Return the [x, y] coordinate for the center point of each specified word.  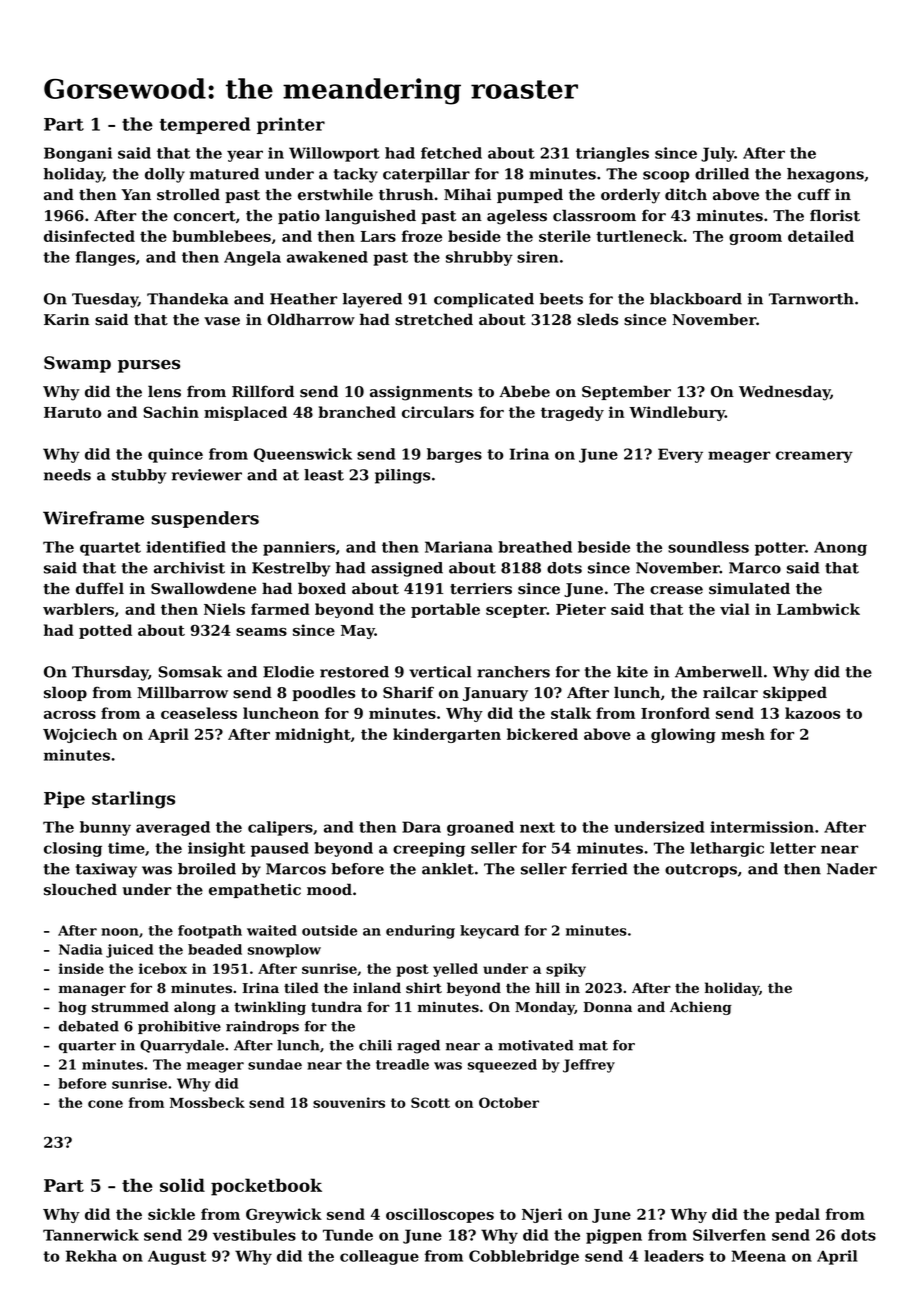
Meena [759, 1256]
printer [291, 125]
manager [92, 990]
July [718, 154]
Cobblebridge [524, 1257]
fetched [451, 153]
